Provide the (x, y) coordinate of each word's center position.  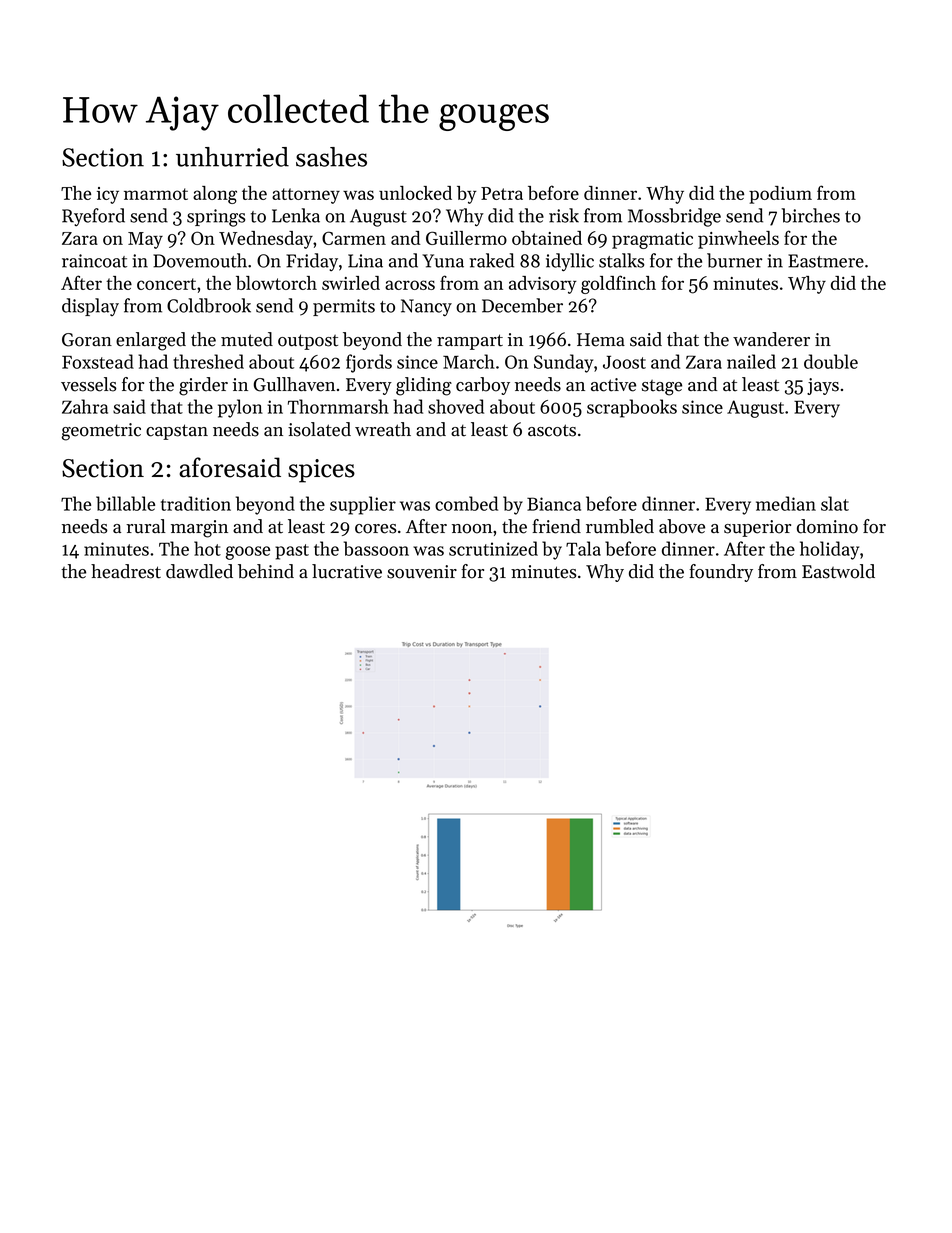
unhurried (232, 157)
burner (734, 260)
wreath (383, 429)
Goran (87, 340)
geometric (101, 432)
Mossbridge (674, 217)
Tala (583, 548)
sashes (331, 157)
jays (823, 386)
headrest (126, 571)
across (410, 285)
